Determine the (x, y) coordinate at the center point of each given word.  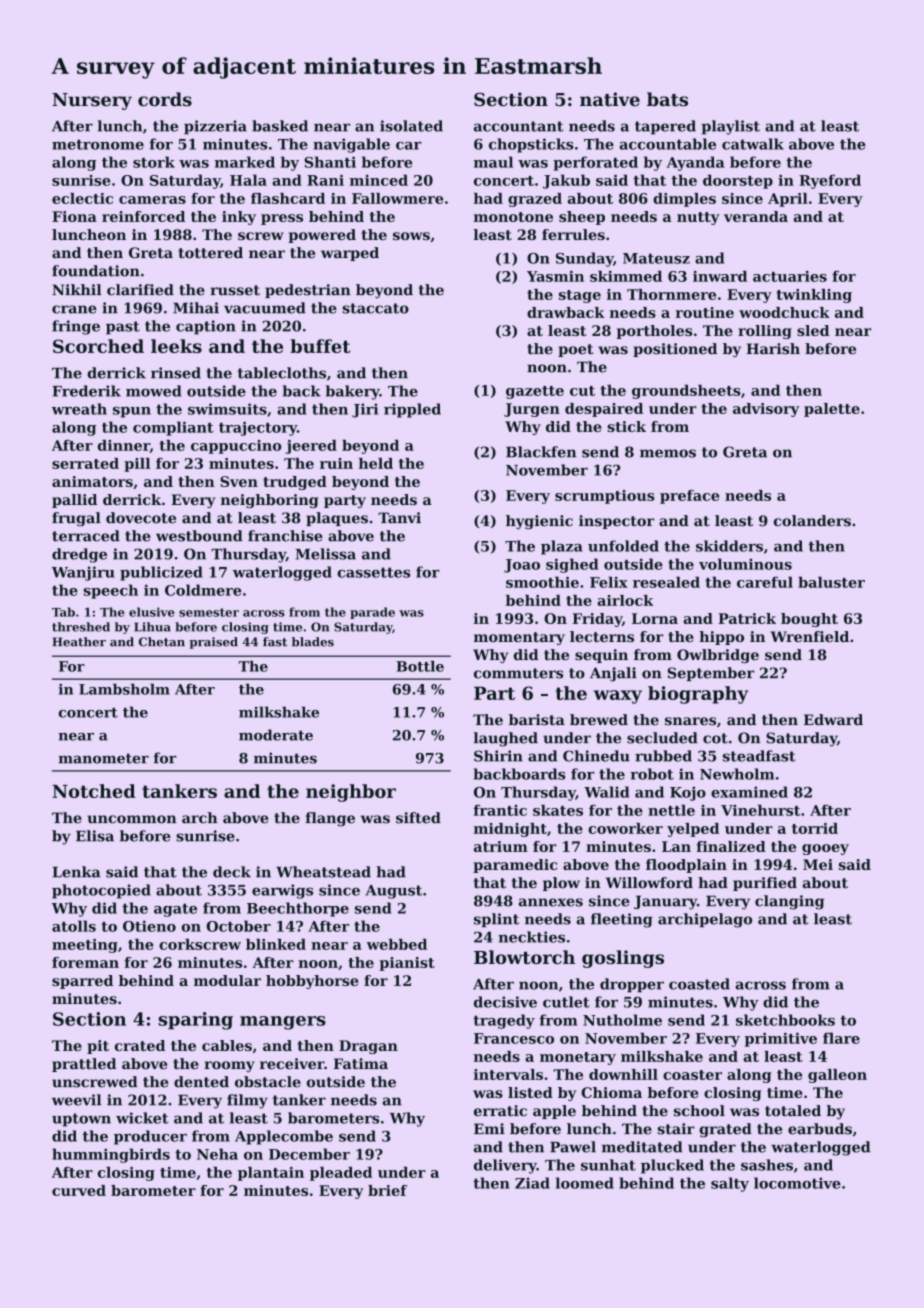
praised (214, 643)
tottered (210, 253)
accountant (518, 126)
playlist (730, 127)
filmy (247, 1101)
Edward (833, 720)
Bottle (420, 666)
